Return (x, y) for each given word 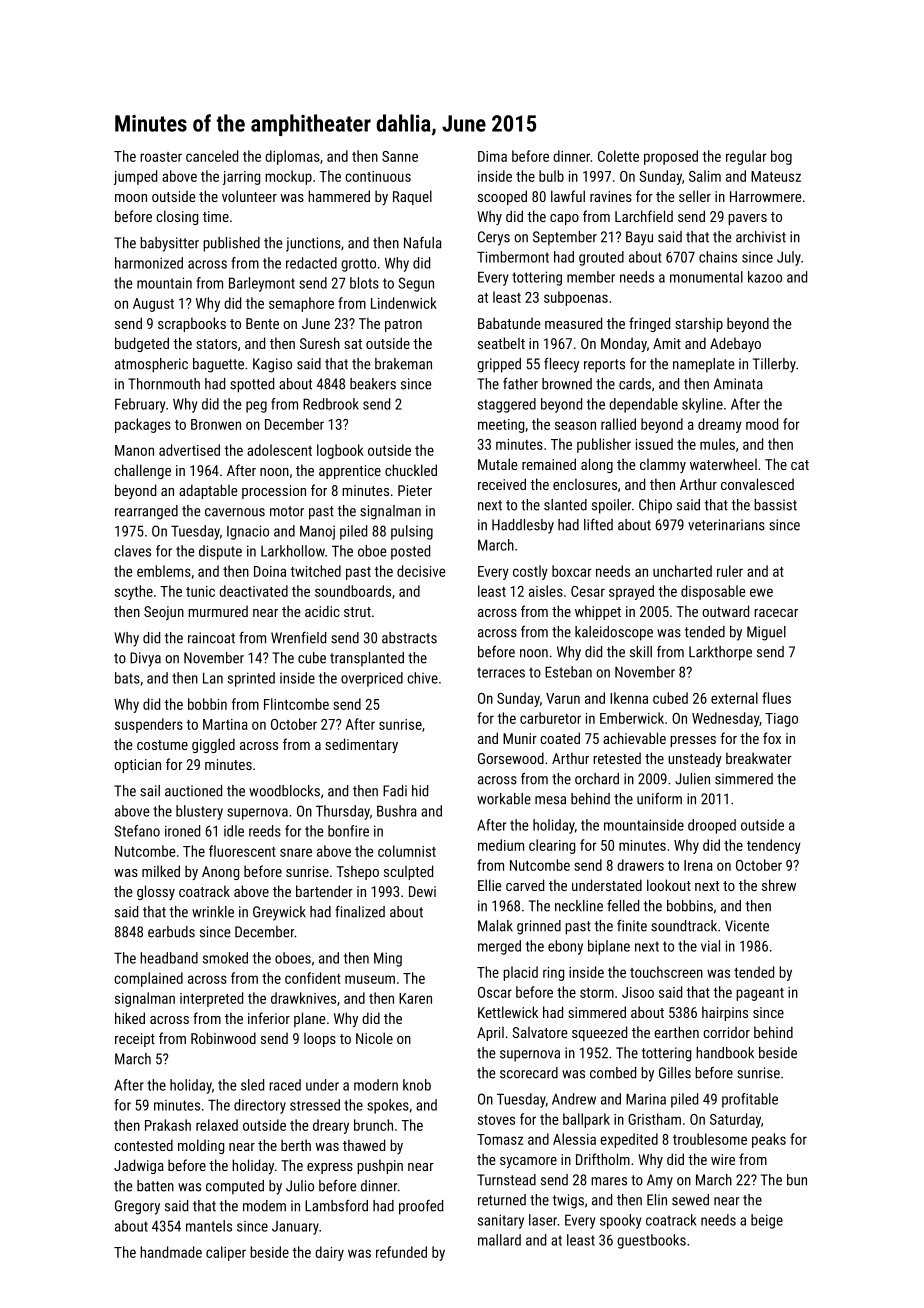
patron (403, 325)
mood (762, 424)
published (231, 244)
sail (150, 791)
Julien (692, 779)
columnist (407, 851)
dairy (329, 1253)
